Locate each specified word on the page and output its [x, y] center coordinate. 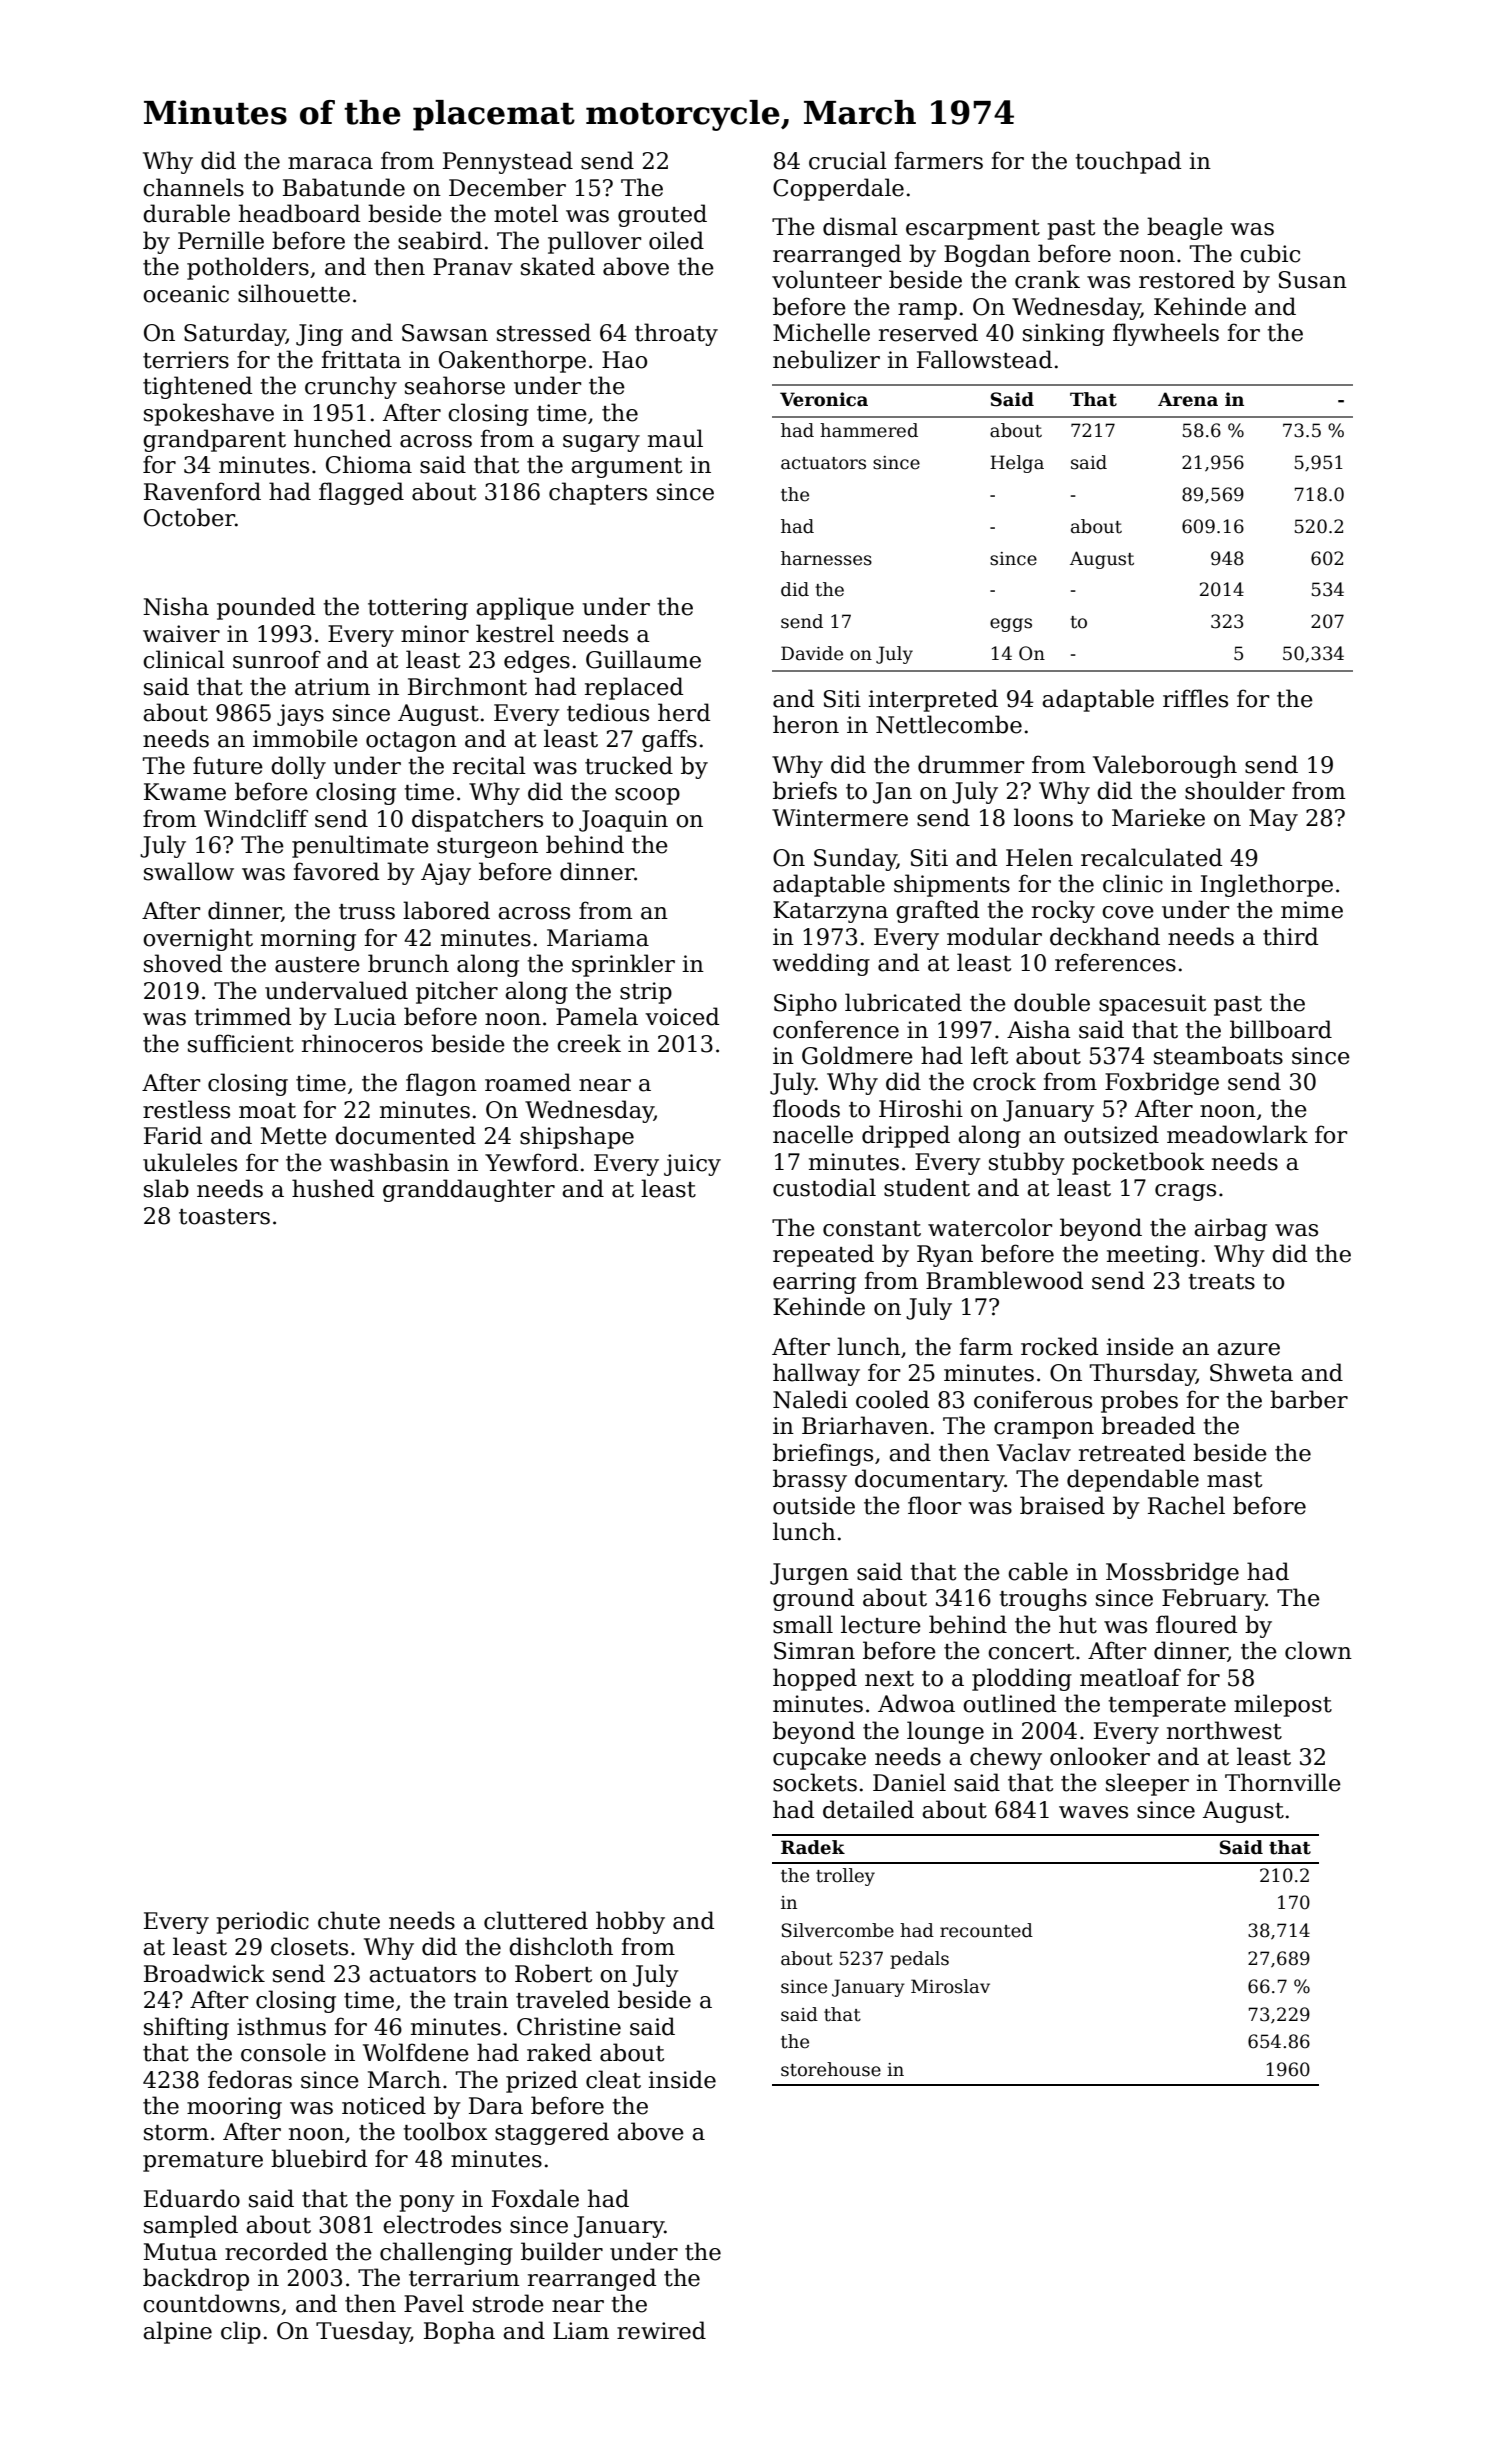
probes [1139, 1401]
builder [562, 2251]
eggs [1011, 625]
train [481, 2000]
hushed [333, 1188]
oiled [676, 240]
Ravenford [202, 491]
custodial [824, 1187]
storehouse [831, 2069]
